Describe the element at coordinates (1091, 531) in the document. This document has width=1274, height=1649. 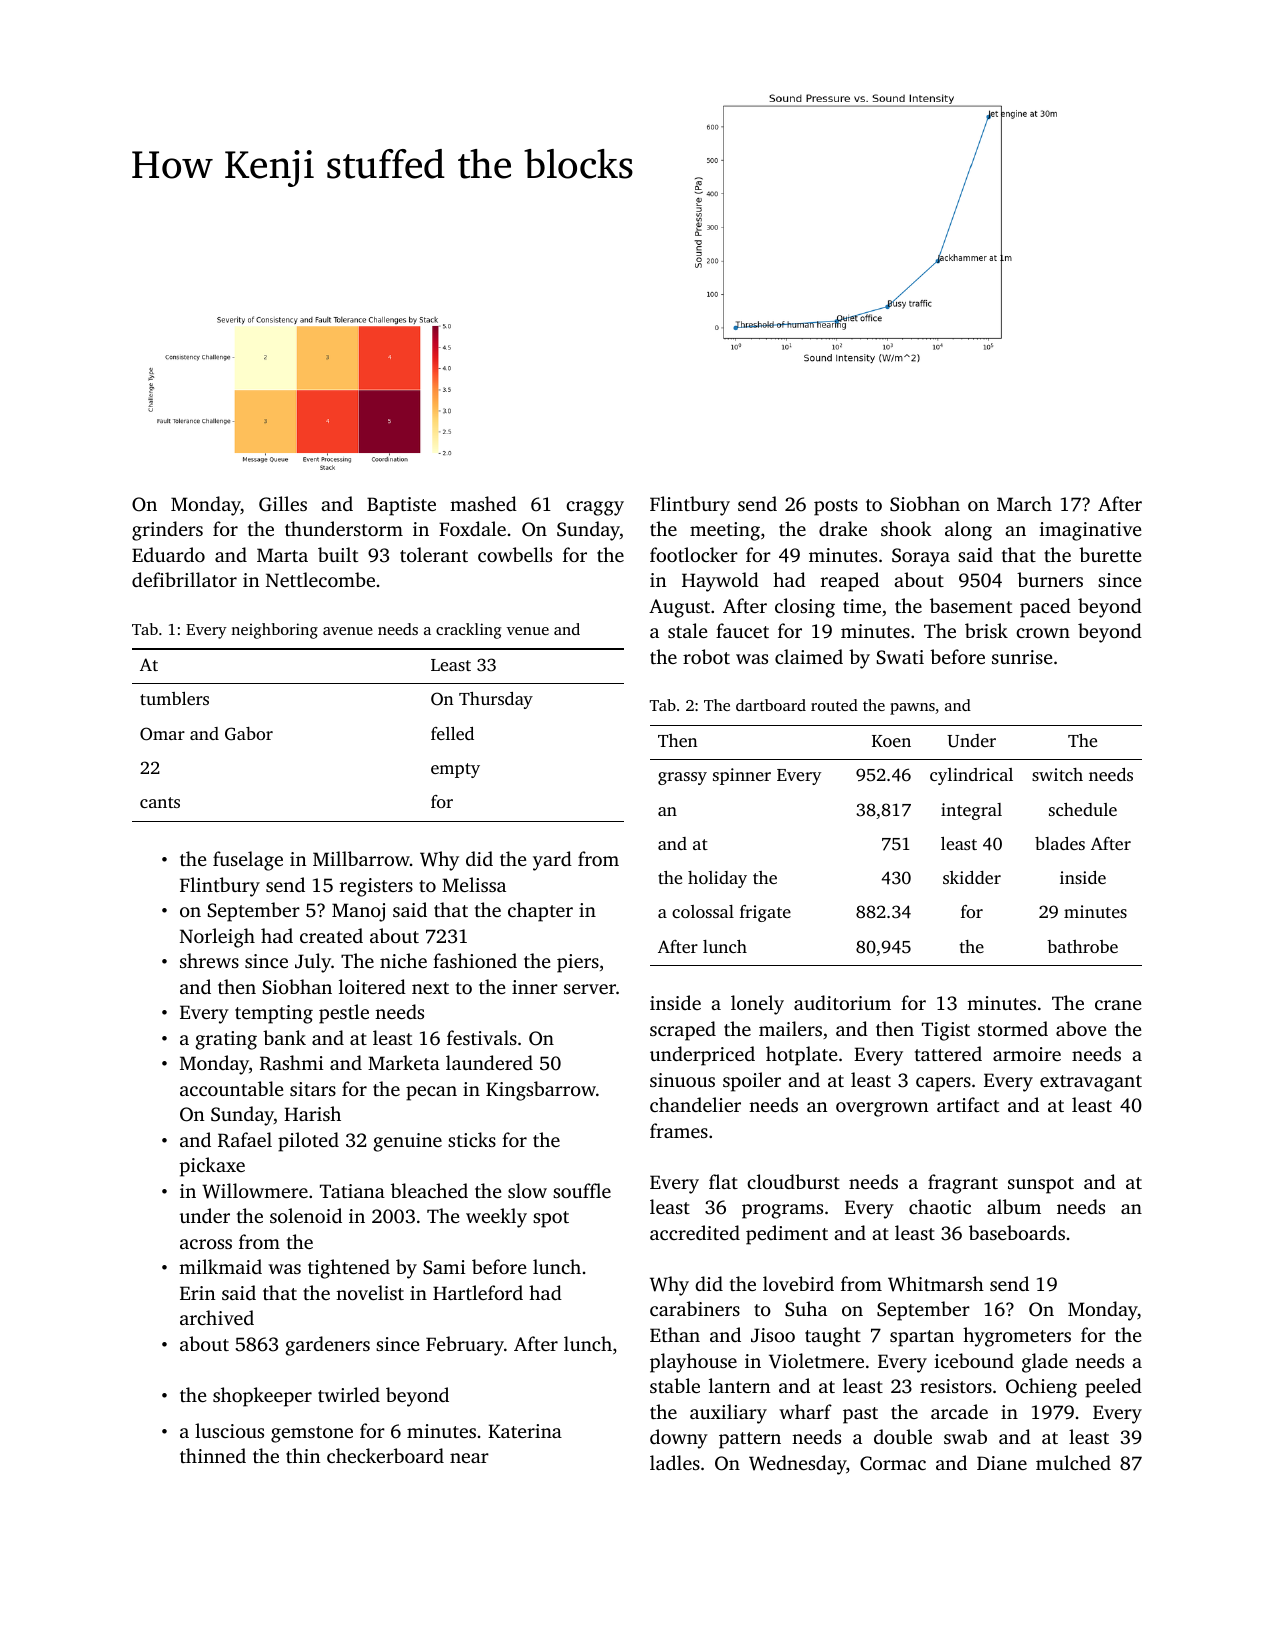
I see `imaginative` at that location.
